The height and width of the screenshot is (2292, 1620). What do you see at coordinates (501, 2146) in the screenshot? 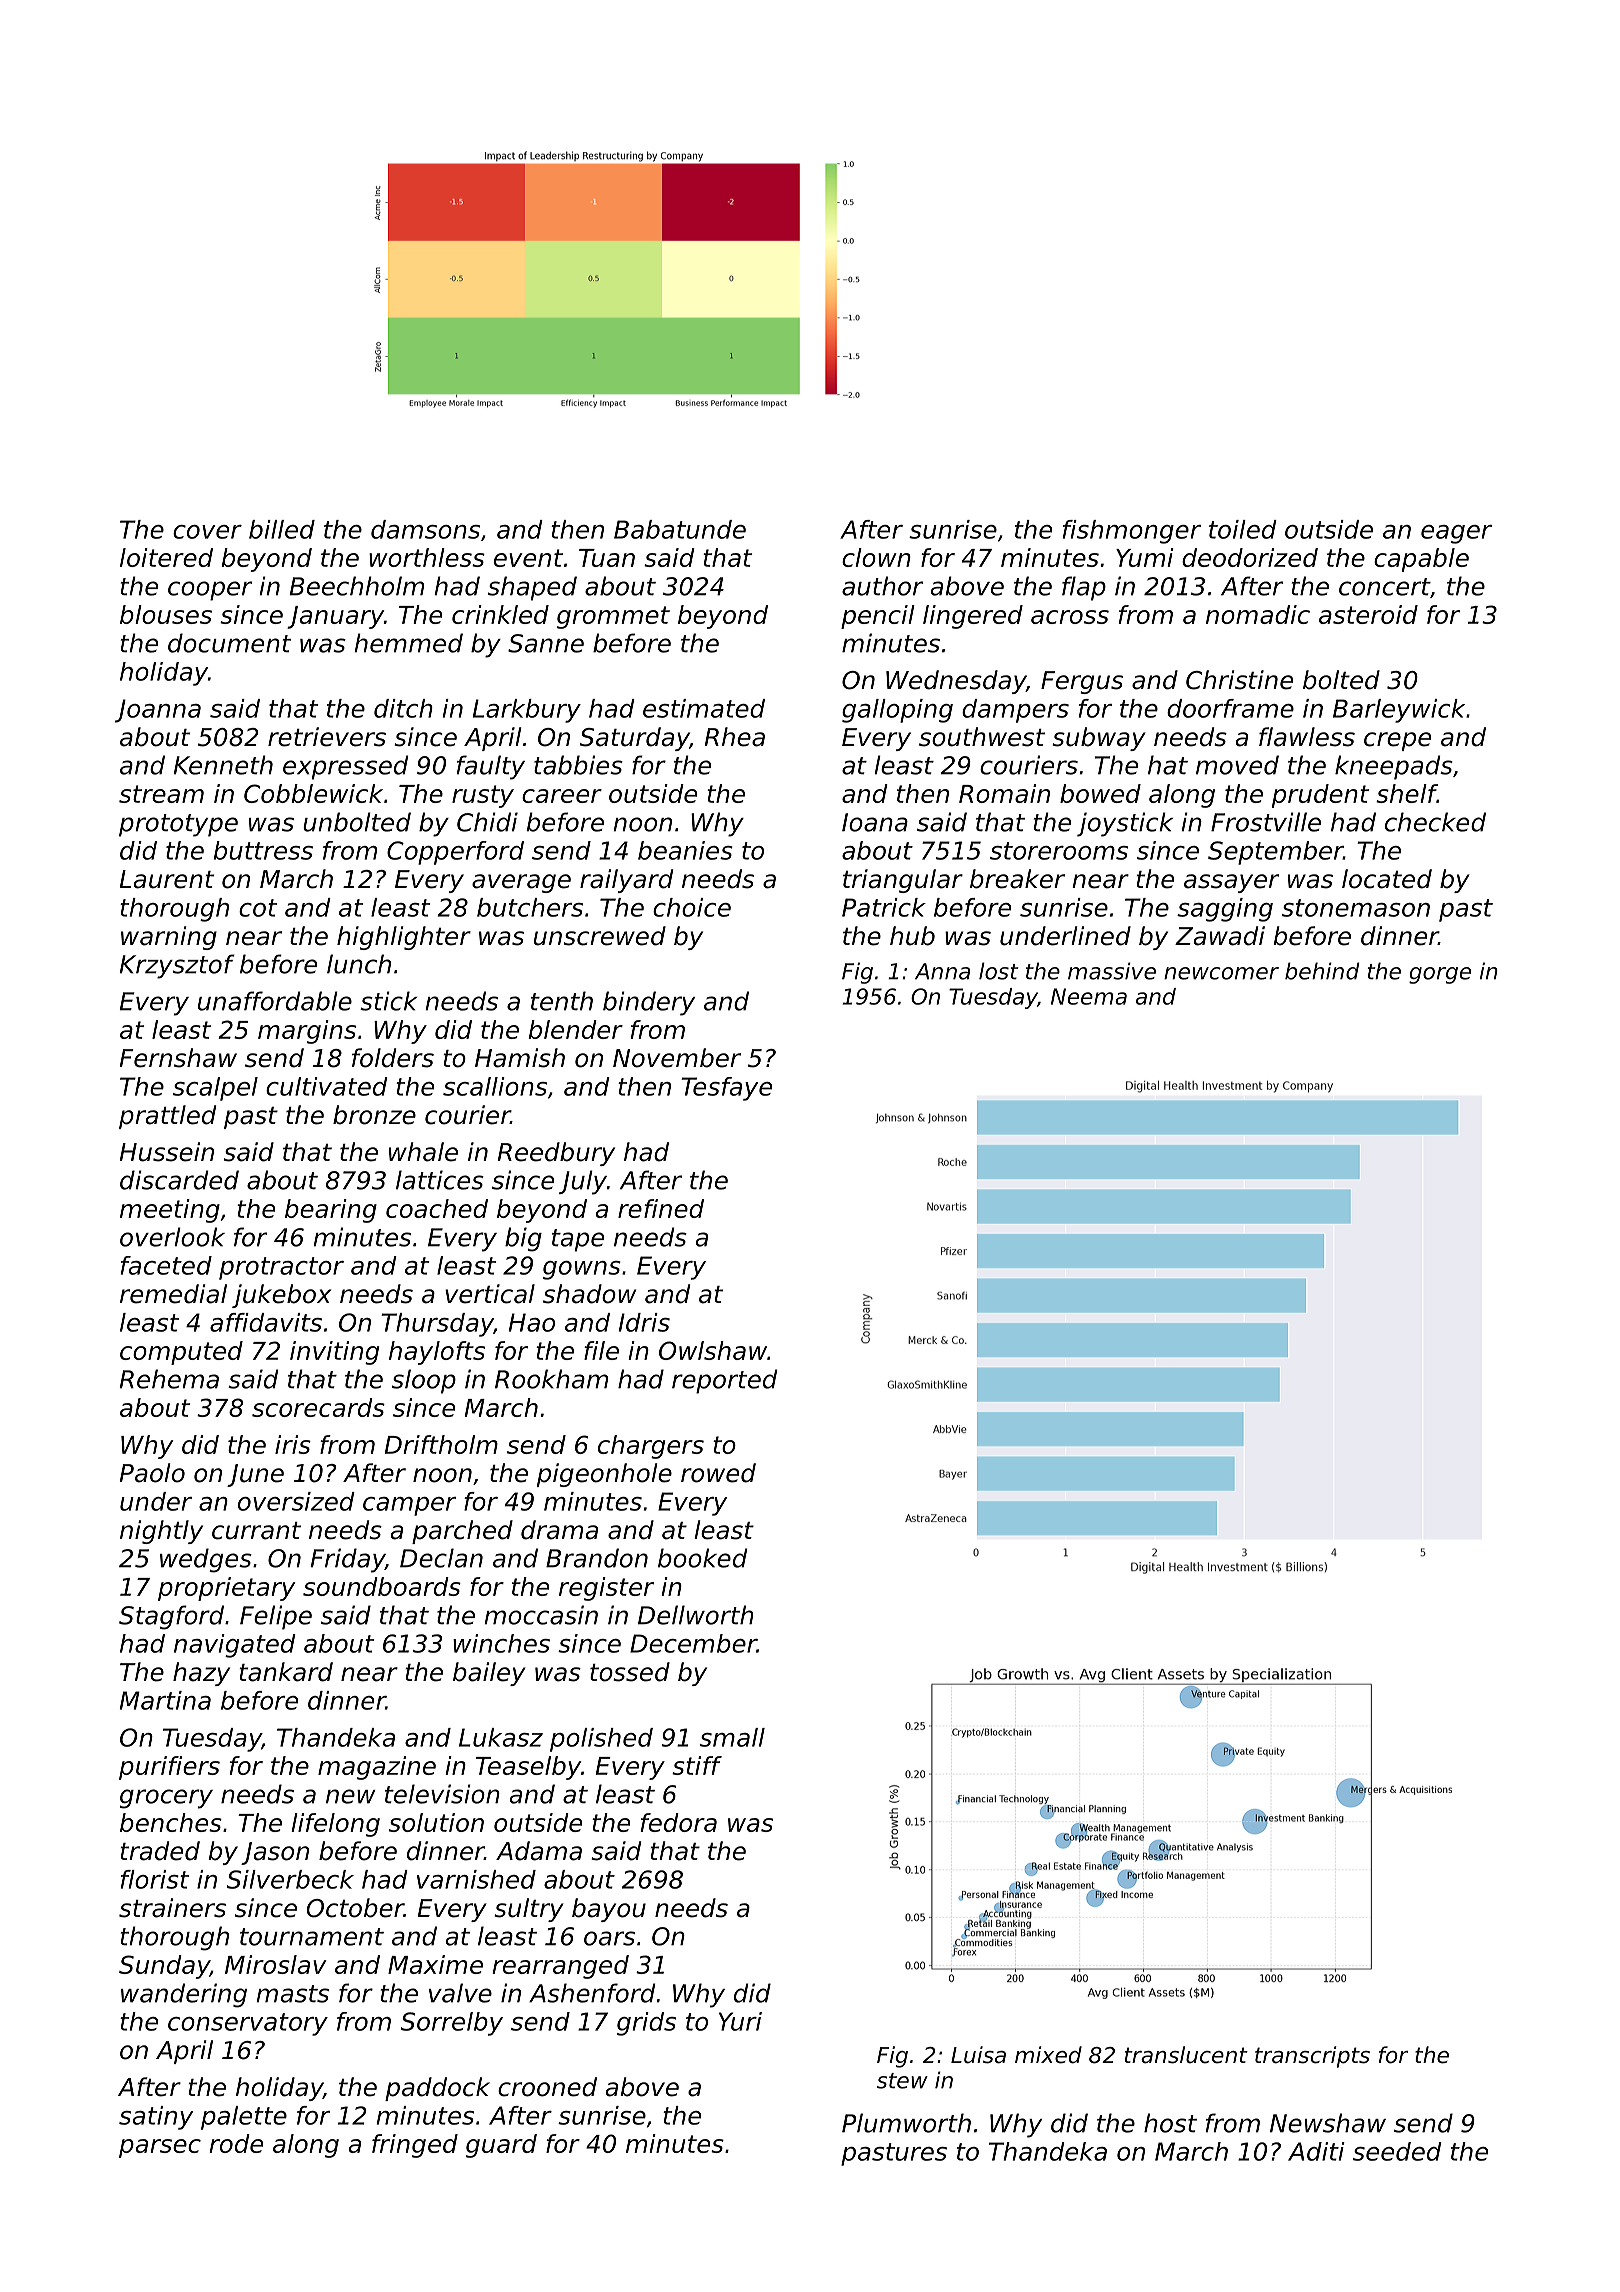
I see `guard` at bounding box center [501, 2146].
